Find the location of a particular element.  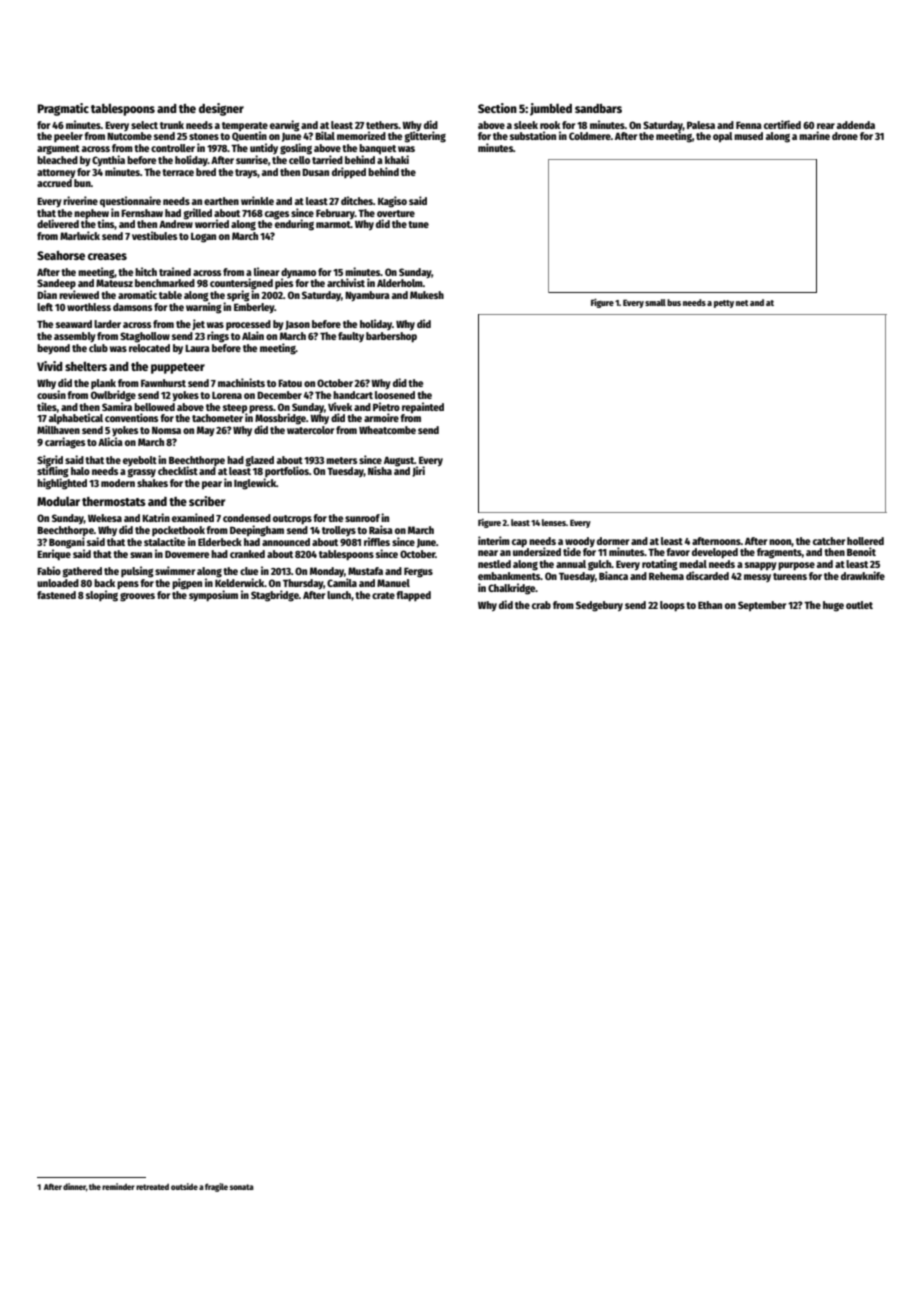

Fergus is located at coordinates (418, 572).
